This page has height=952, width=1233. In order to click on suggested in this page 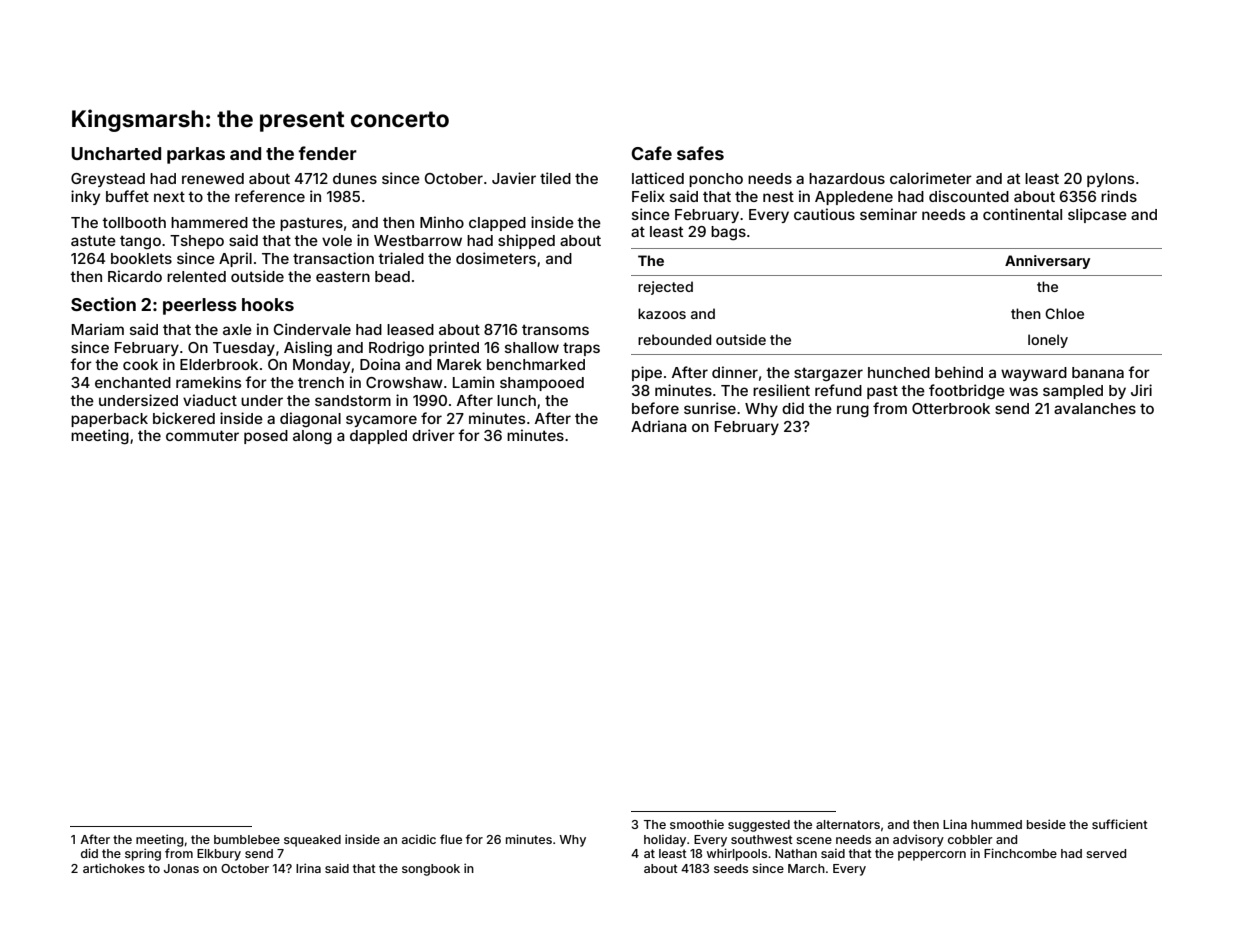, I will do `click(759, 826)`.
